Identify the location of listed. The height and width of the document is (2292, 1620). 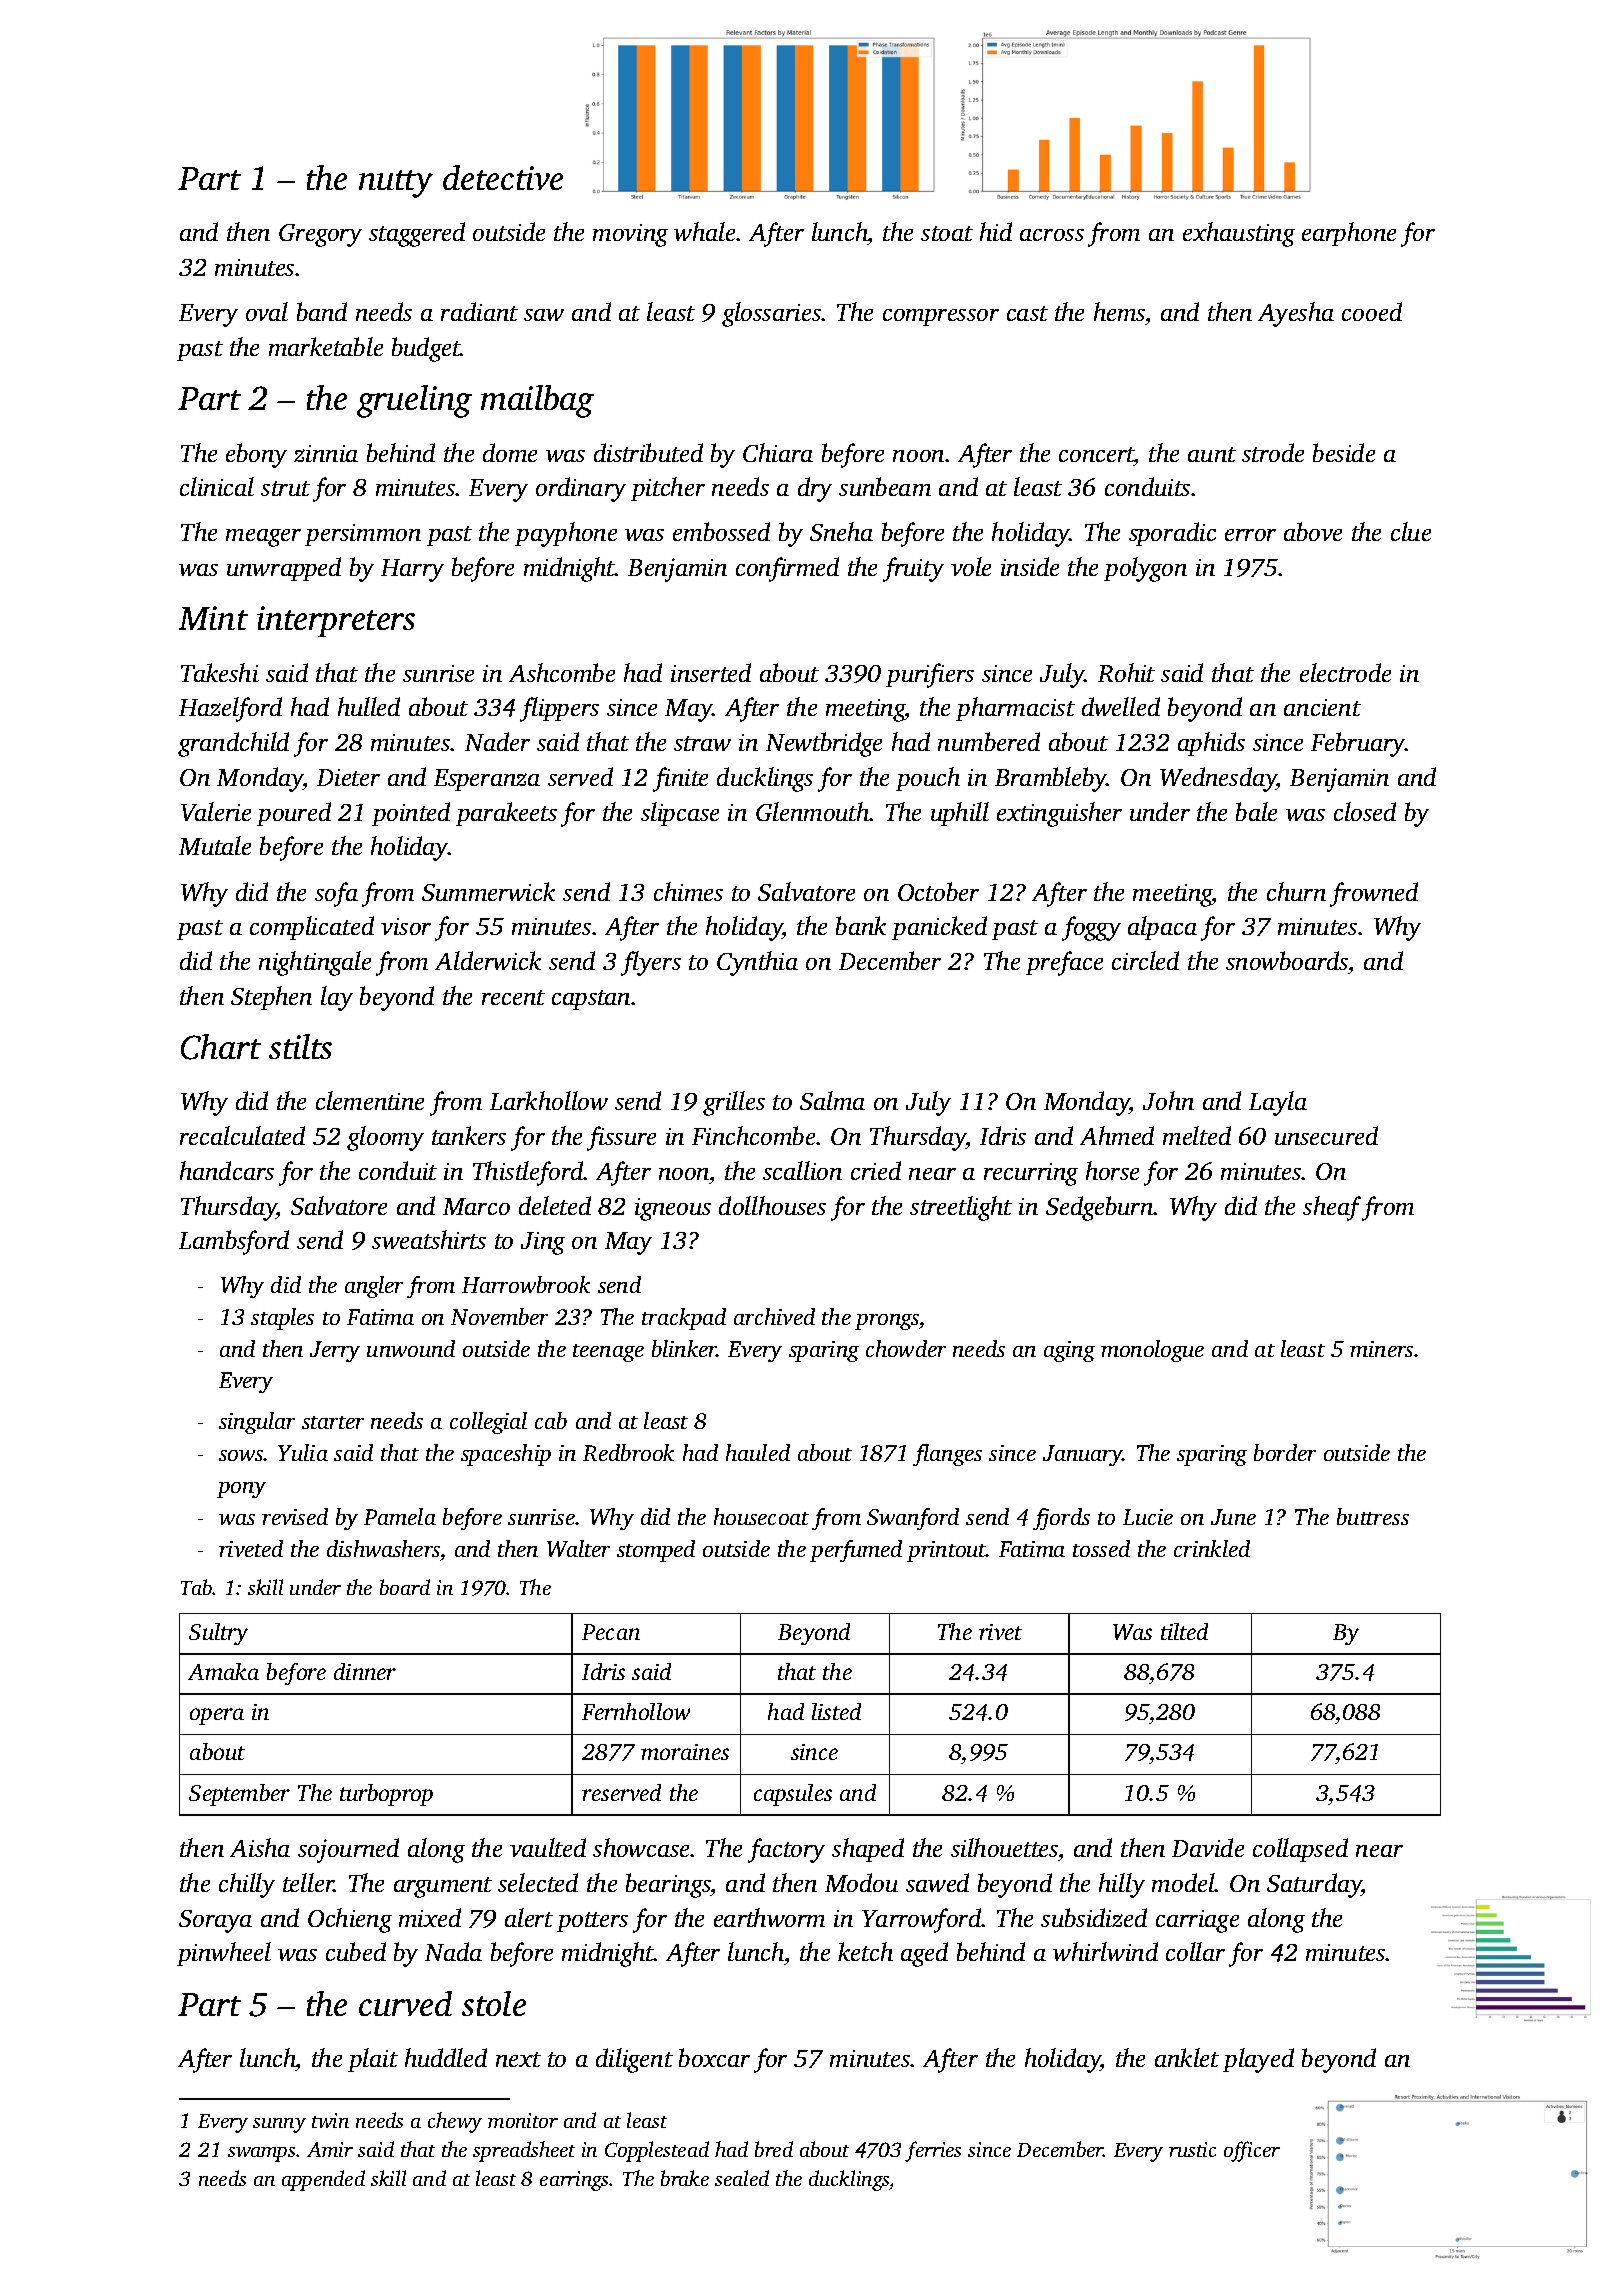
(836, 1711).
